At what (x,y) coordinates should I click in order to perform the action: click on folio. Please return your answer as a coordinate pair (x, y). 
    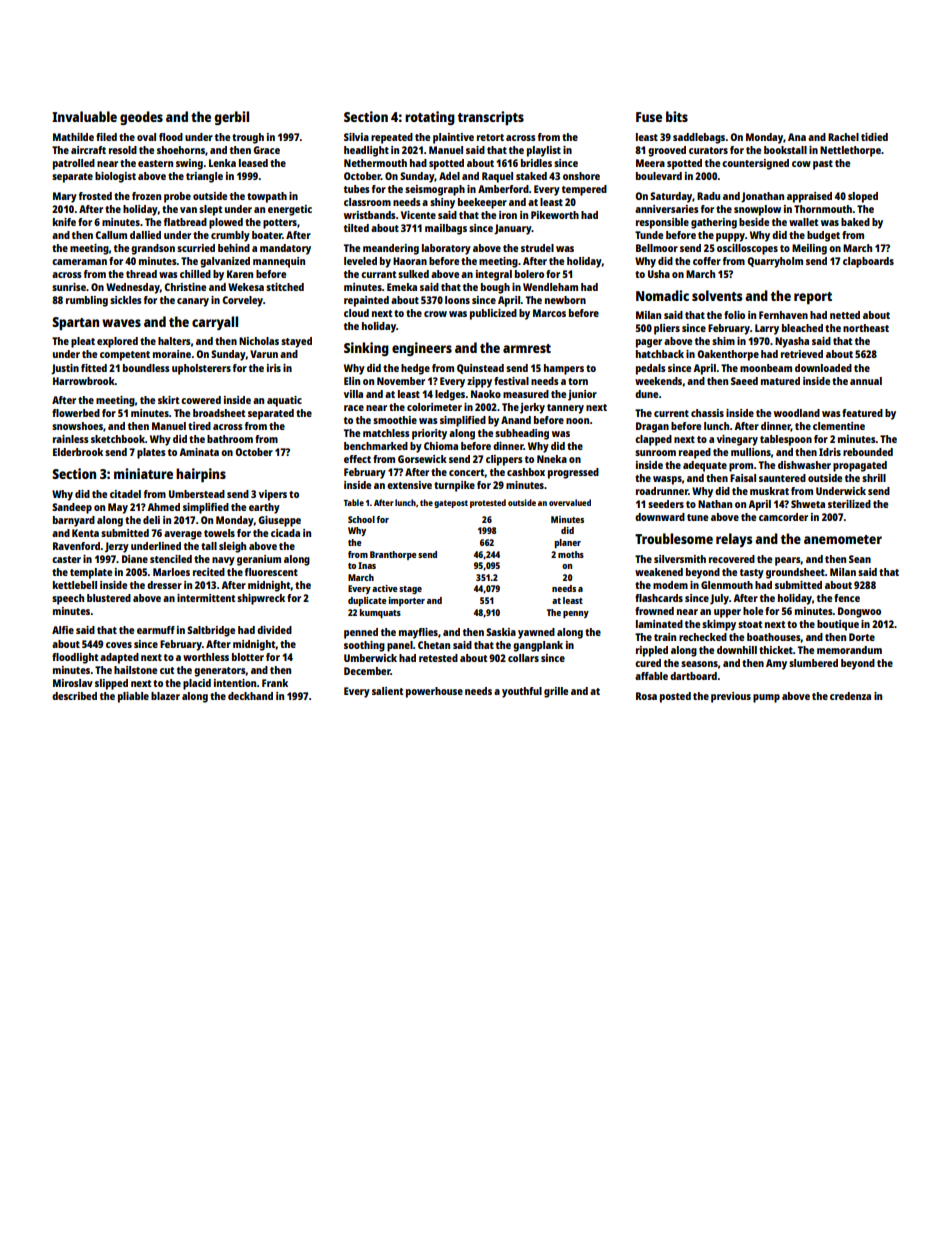
    Looking at the image, I should click on (734, 315).
